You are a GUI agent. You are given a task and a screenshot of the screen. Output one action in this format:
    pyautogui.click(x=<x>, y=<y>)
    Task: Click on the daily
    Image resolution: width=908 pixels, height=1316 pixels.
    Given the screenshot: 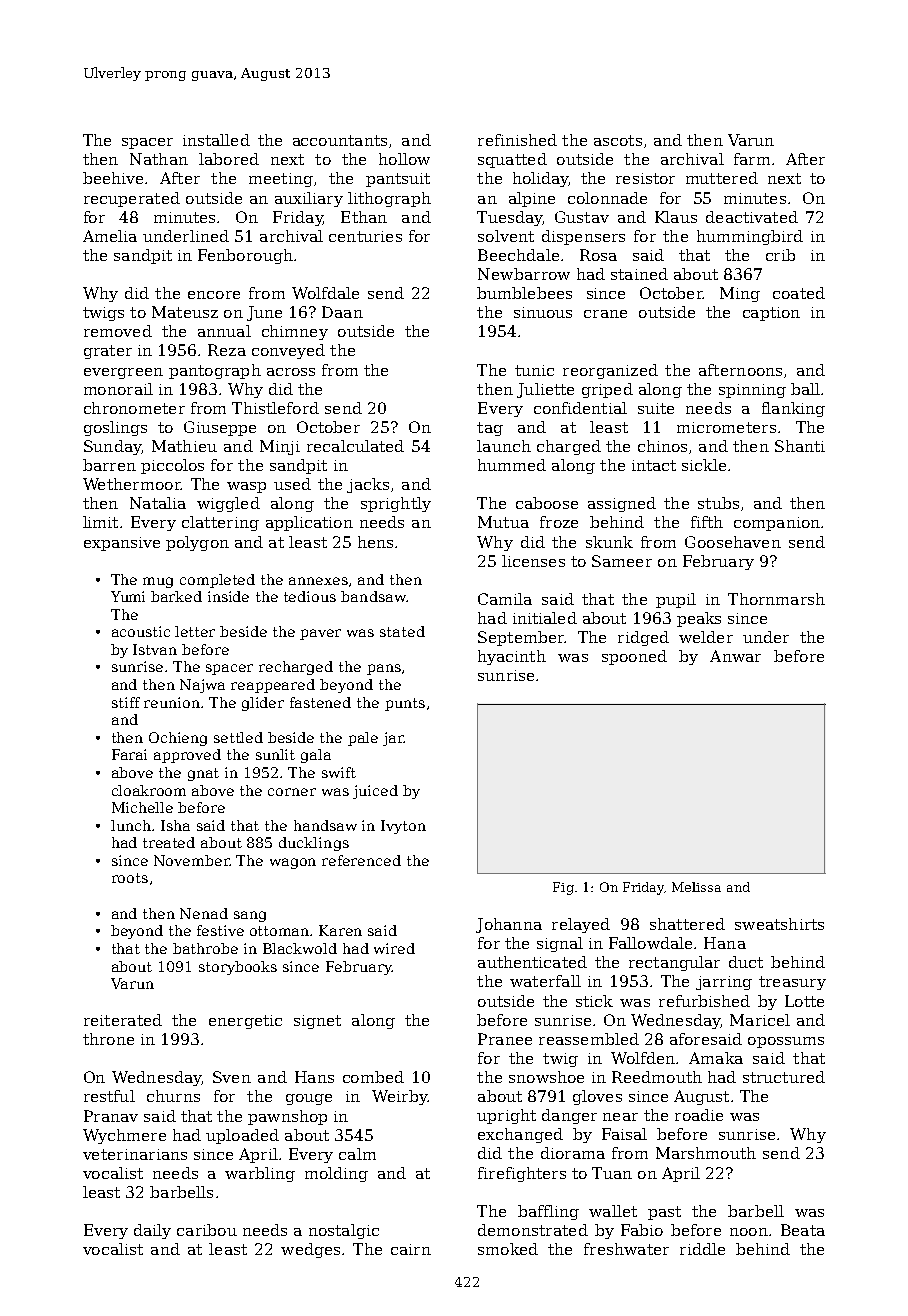 What is the action you would take?
    pyautogui.click(x=152, y=1231)
